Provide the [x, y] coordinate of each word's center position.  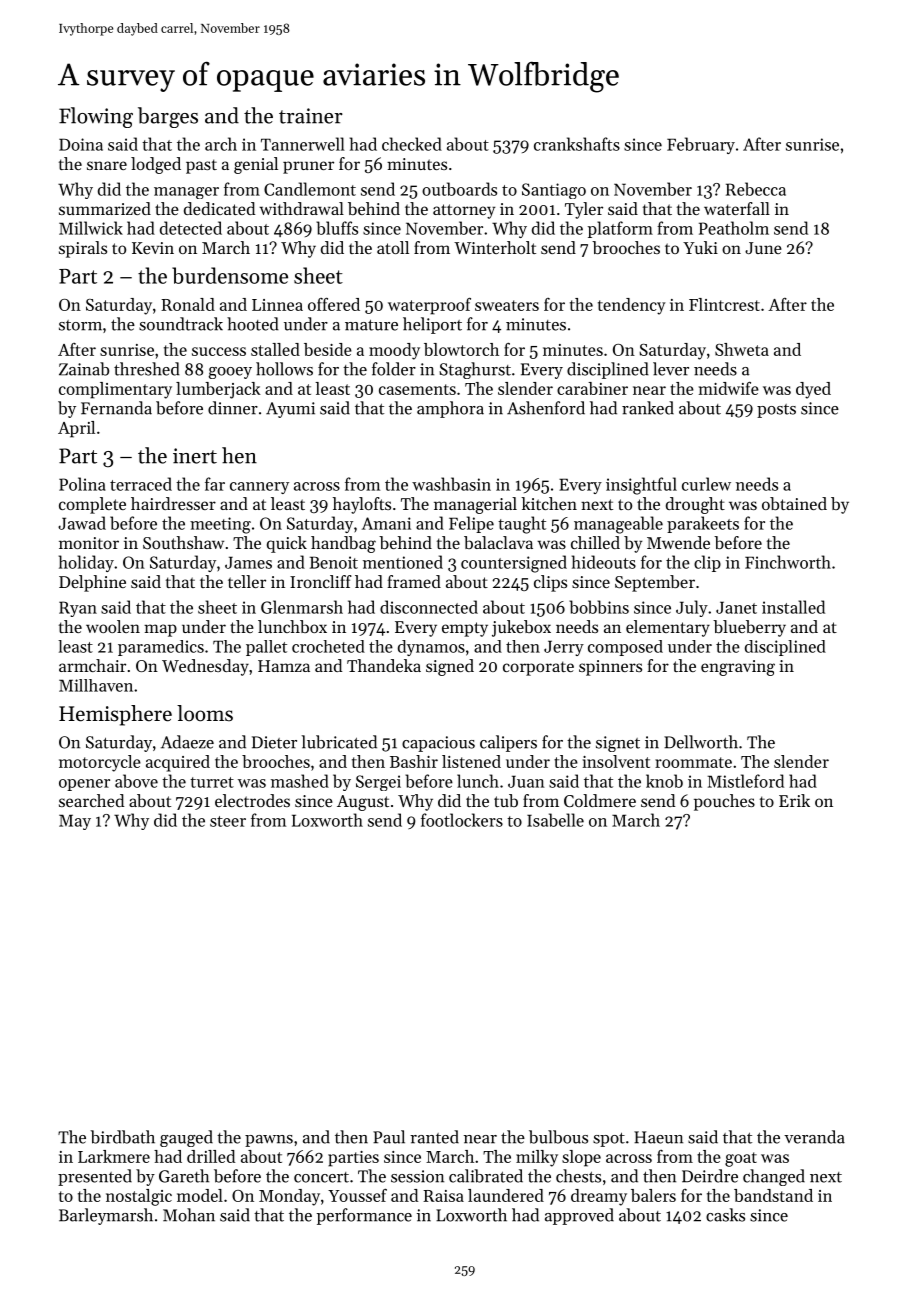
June [763, 248]
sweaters [507, 305]
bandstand [773, 1195]
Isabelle [555, 820]
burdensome [230, 275]
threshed [147, 369]
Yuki [700, 247]
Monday [289, 1197]
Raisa [443, 1196]
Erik [794, 800]
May [75, 822]
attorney [464, 211]
